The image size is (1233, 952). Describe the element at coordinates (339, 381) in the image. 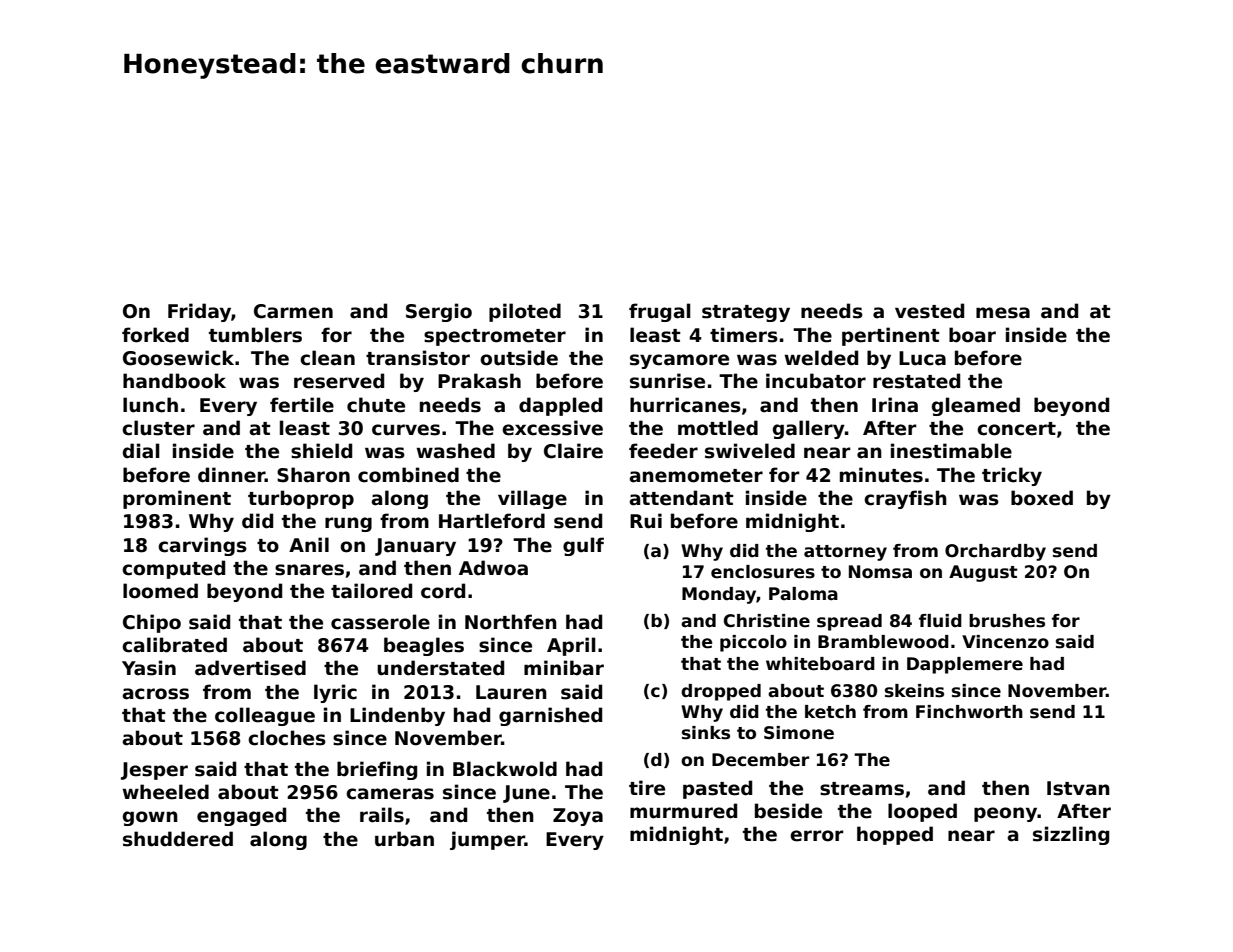

I see `reserved` at that location.
